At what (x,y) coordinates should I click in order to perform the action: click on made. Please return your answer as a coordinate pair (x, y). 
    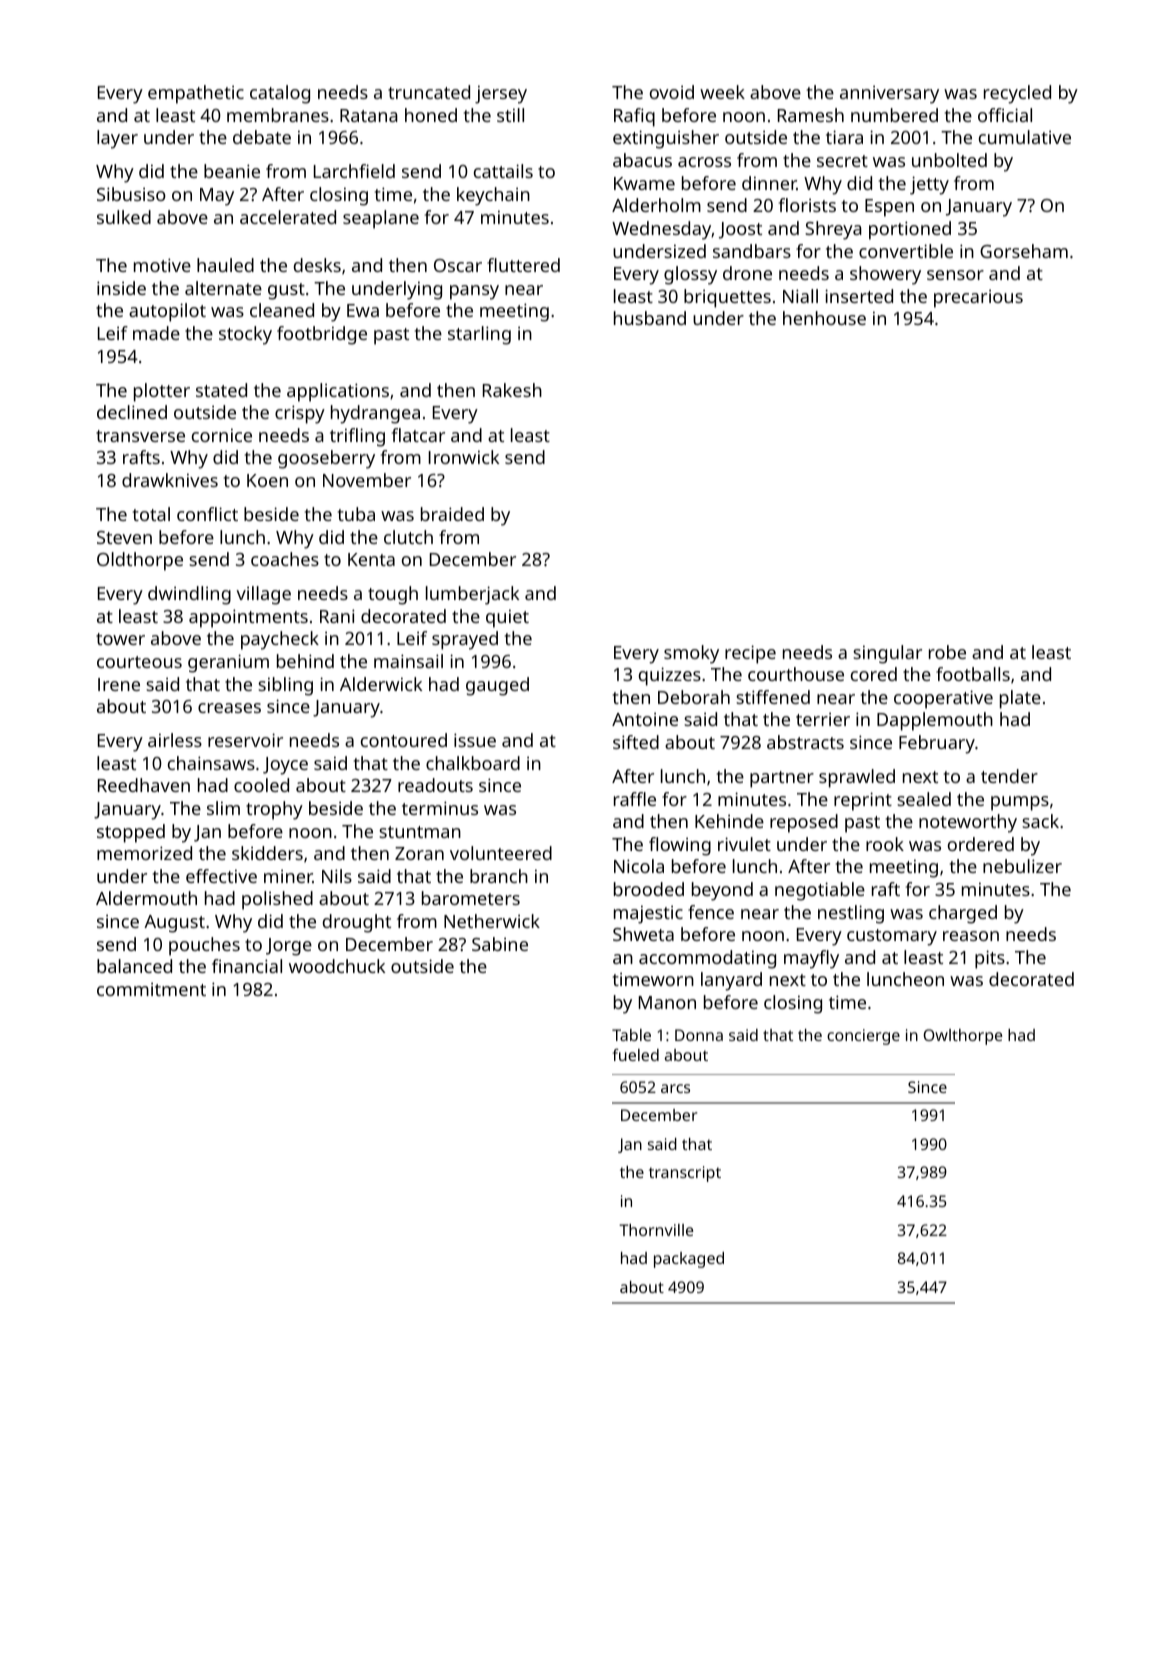
    Looking at the image, I should click on (156, 333).
